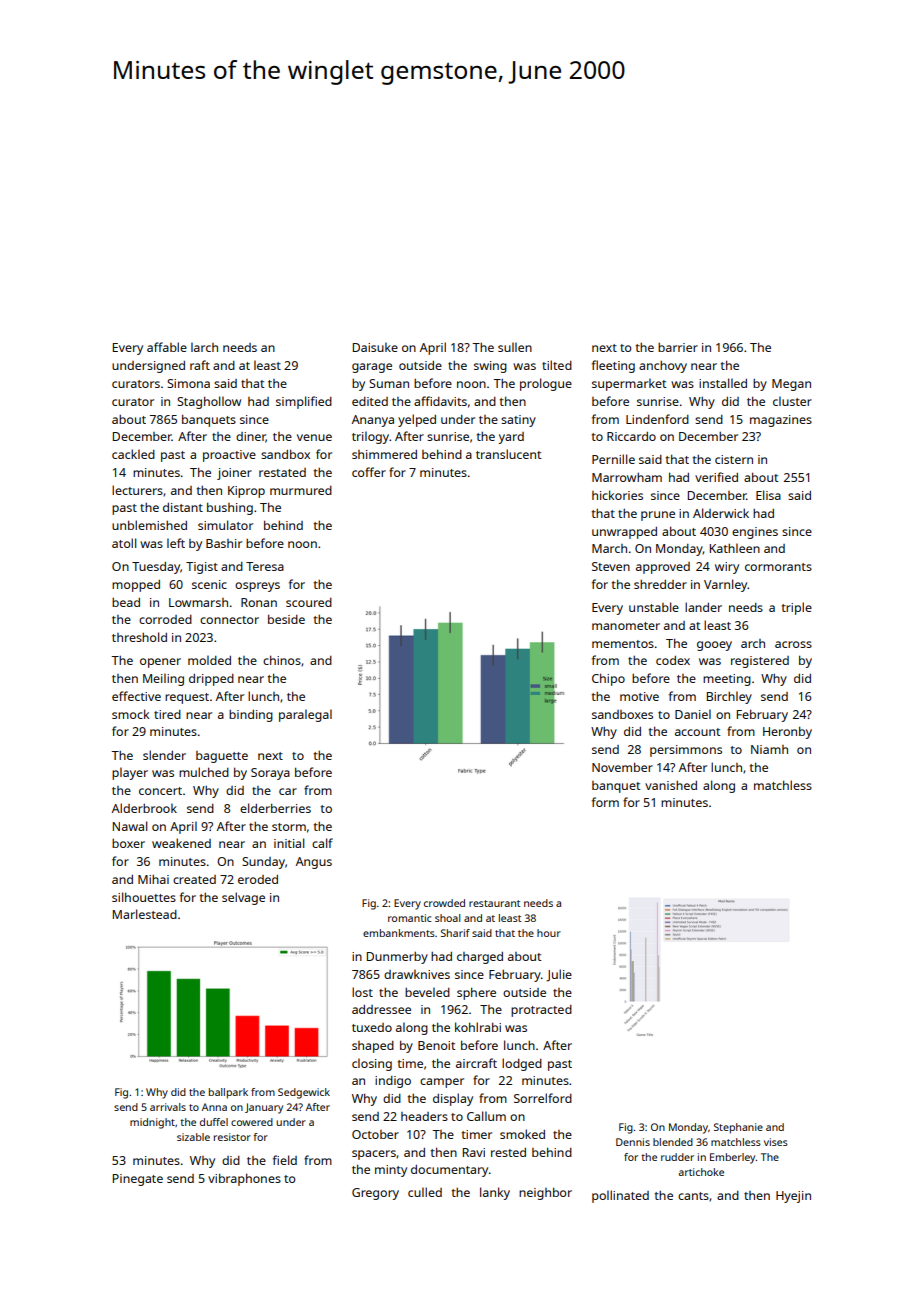 Image resolution: width=924 pixels, height=1308 pixels. Describe the element at coordinates (549, 933) in the screenshot. I see `hour` at that location.
